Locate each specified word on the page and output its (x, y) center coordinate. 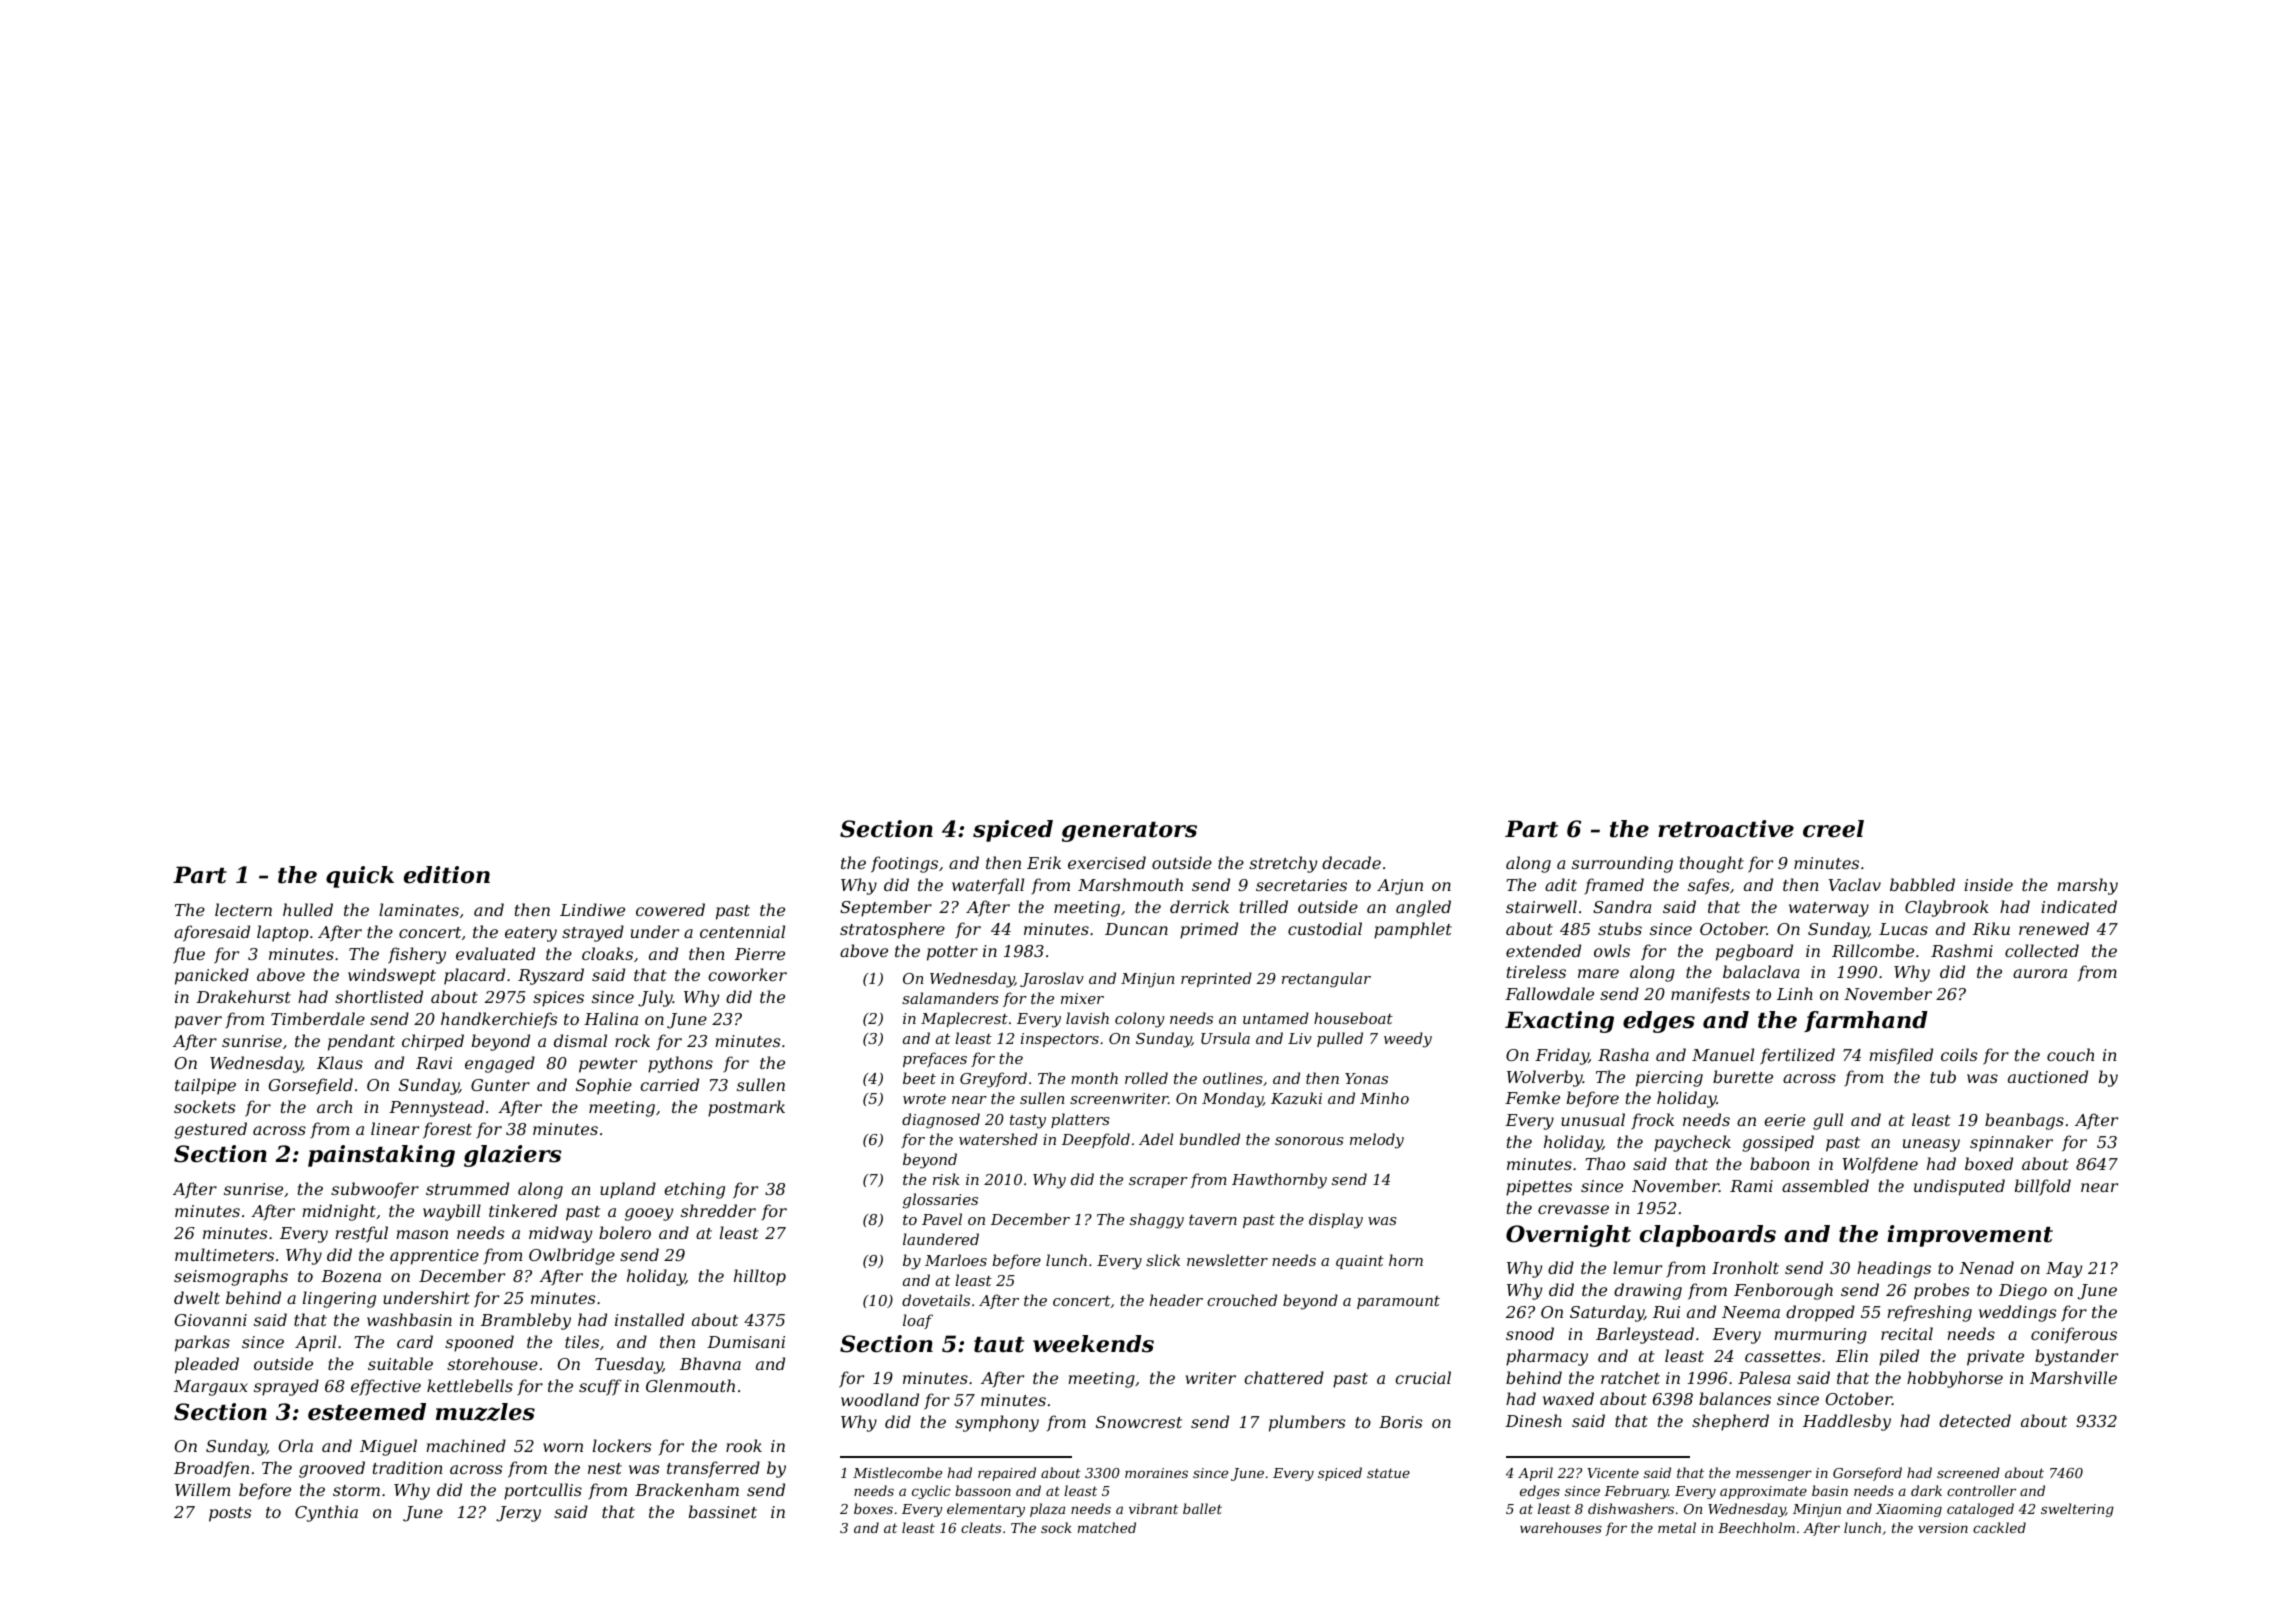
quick (360, 877)
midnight (339, 1212)
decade (1351, 862)
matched (1107, 1527)
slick (1163, 1260)
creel (1833, 829)
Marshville (2073, 1377)
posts (230, 1514)
